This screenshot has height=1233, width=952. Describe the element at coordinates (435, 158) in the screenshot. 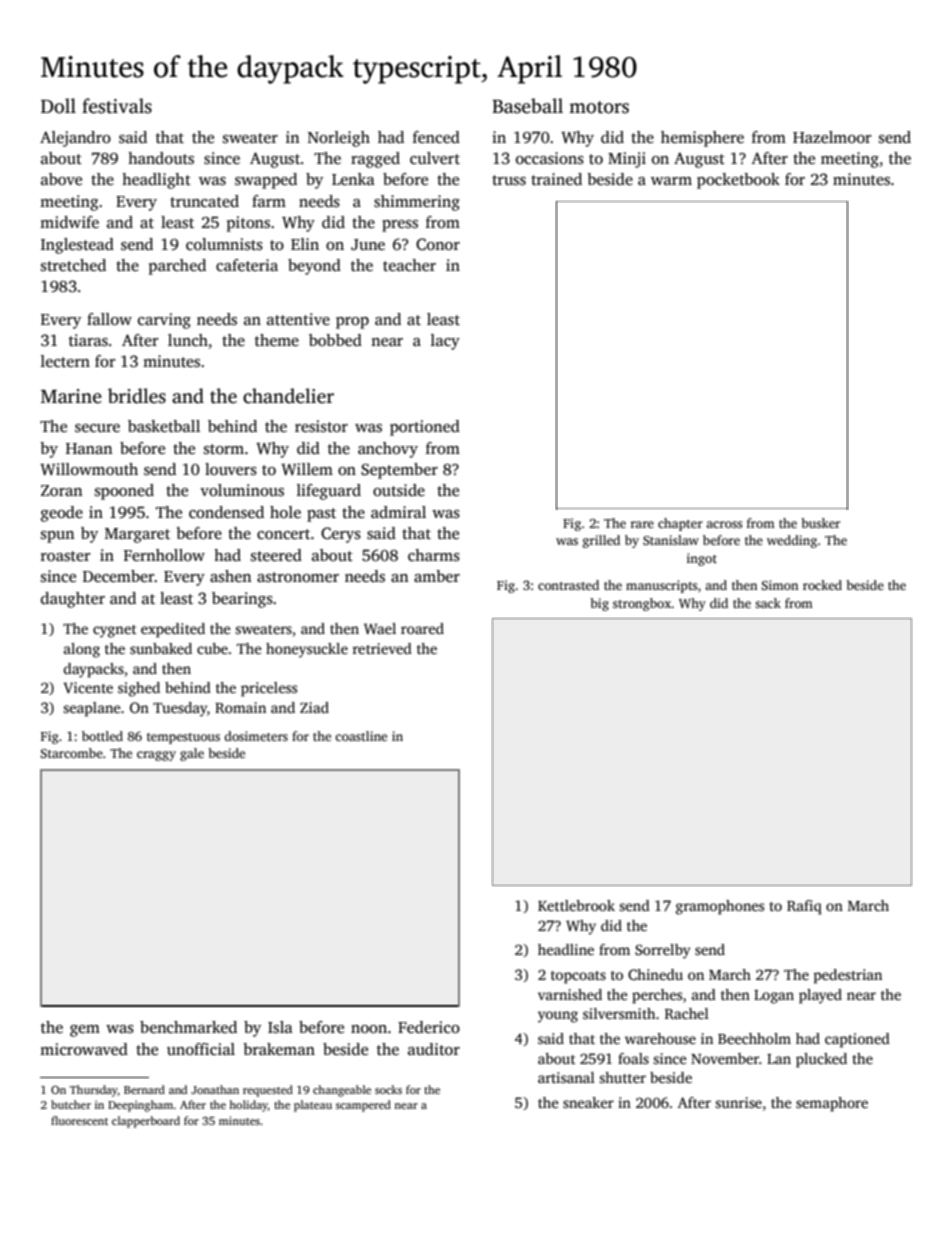

I see `culvert` at that location.
